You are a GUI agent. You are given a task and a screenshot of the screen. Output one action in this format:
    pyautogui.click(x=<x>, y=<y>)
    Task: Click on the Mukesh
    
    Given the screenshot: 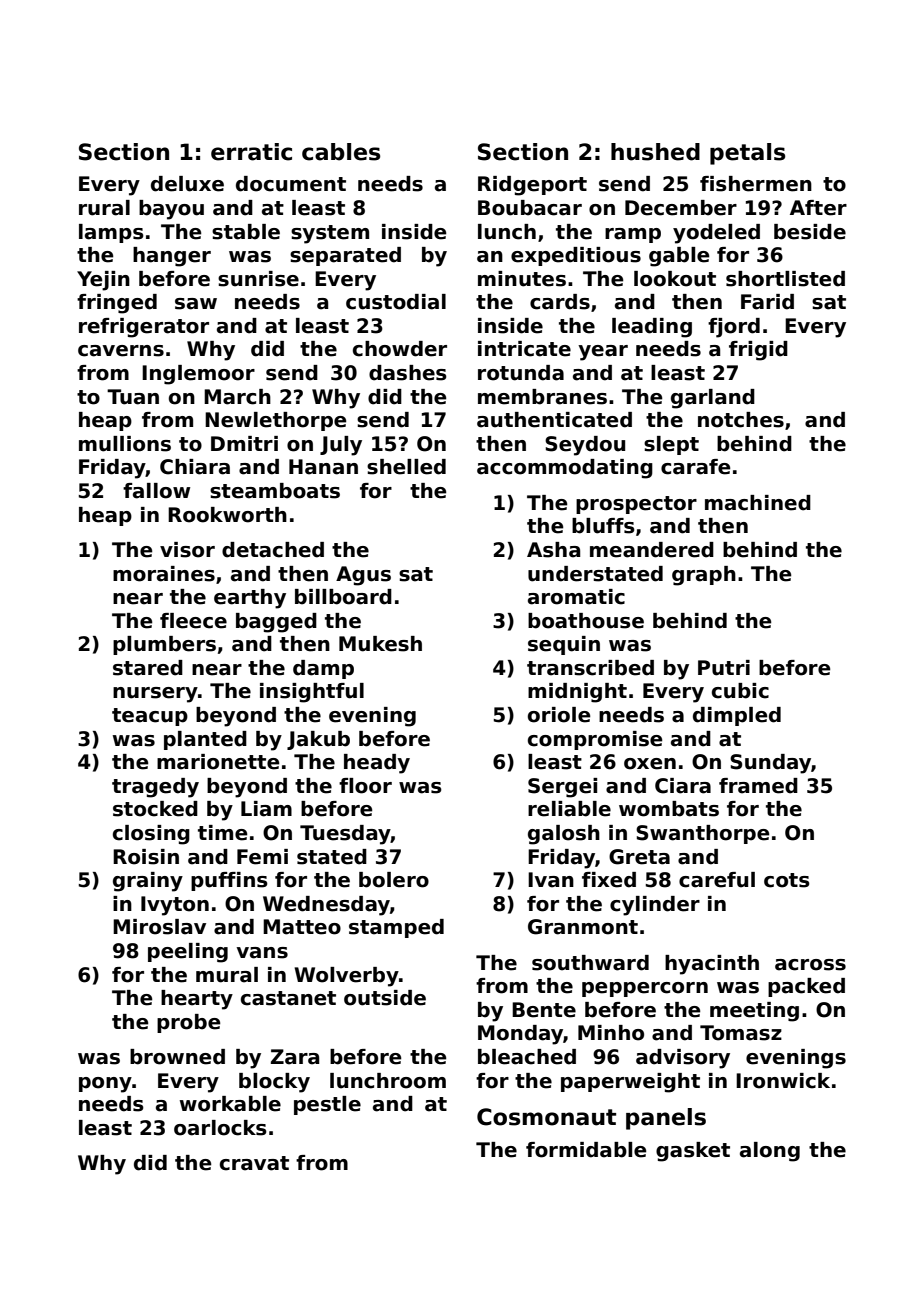 What is the action you would take?
    pyautogui.click(x=380, y=644)
